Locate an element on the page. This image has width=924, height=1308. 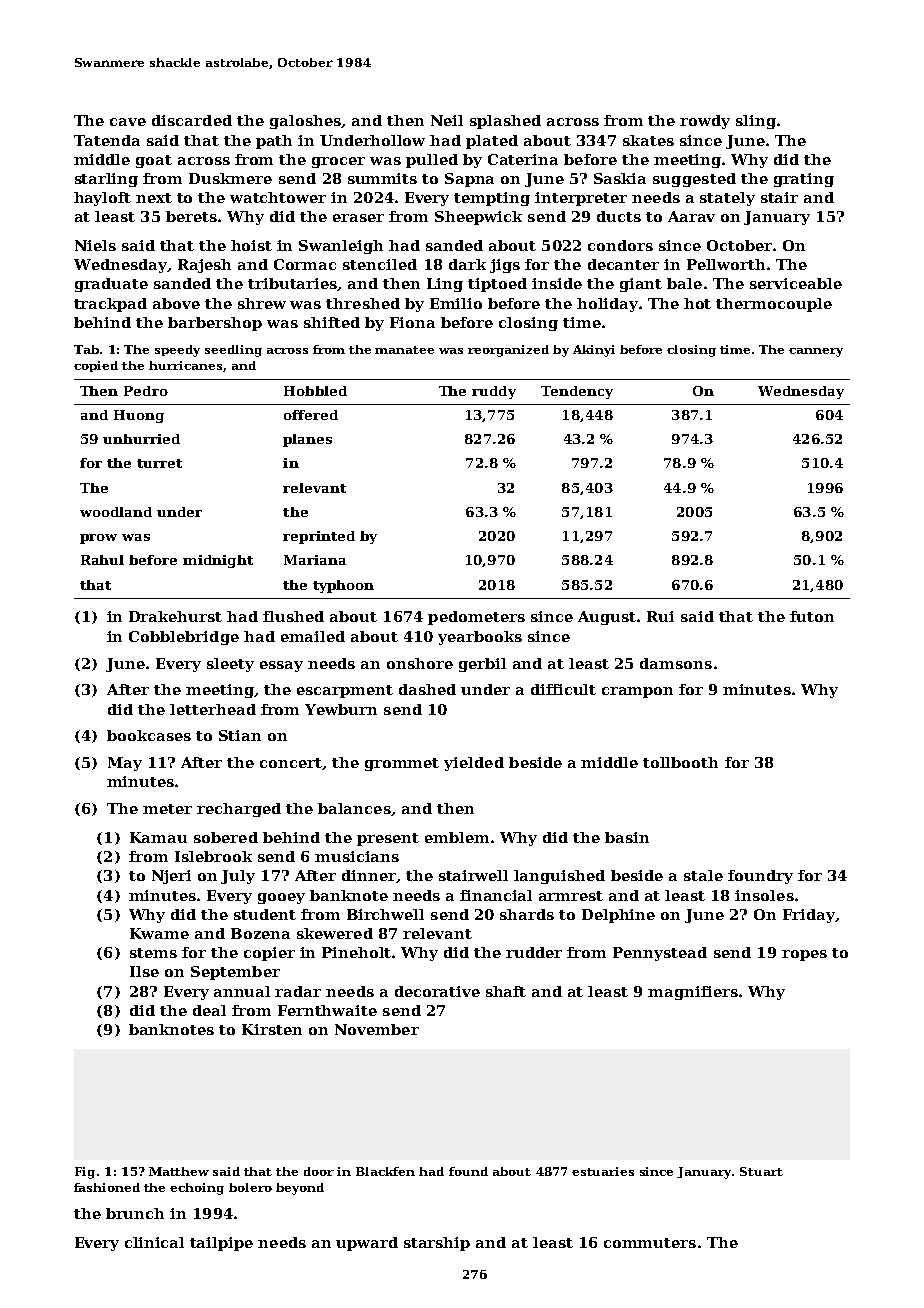
rowdy is located at coordinates (705, 122).
